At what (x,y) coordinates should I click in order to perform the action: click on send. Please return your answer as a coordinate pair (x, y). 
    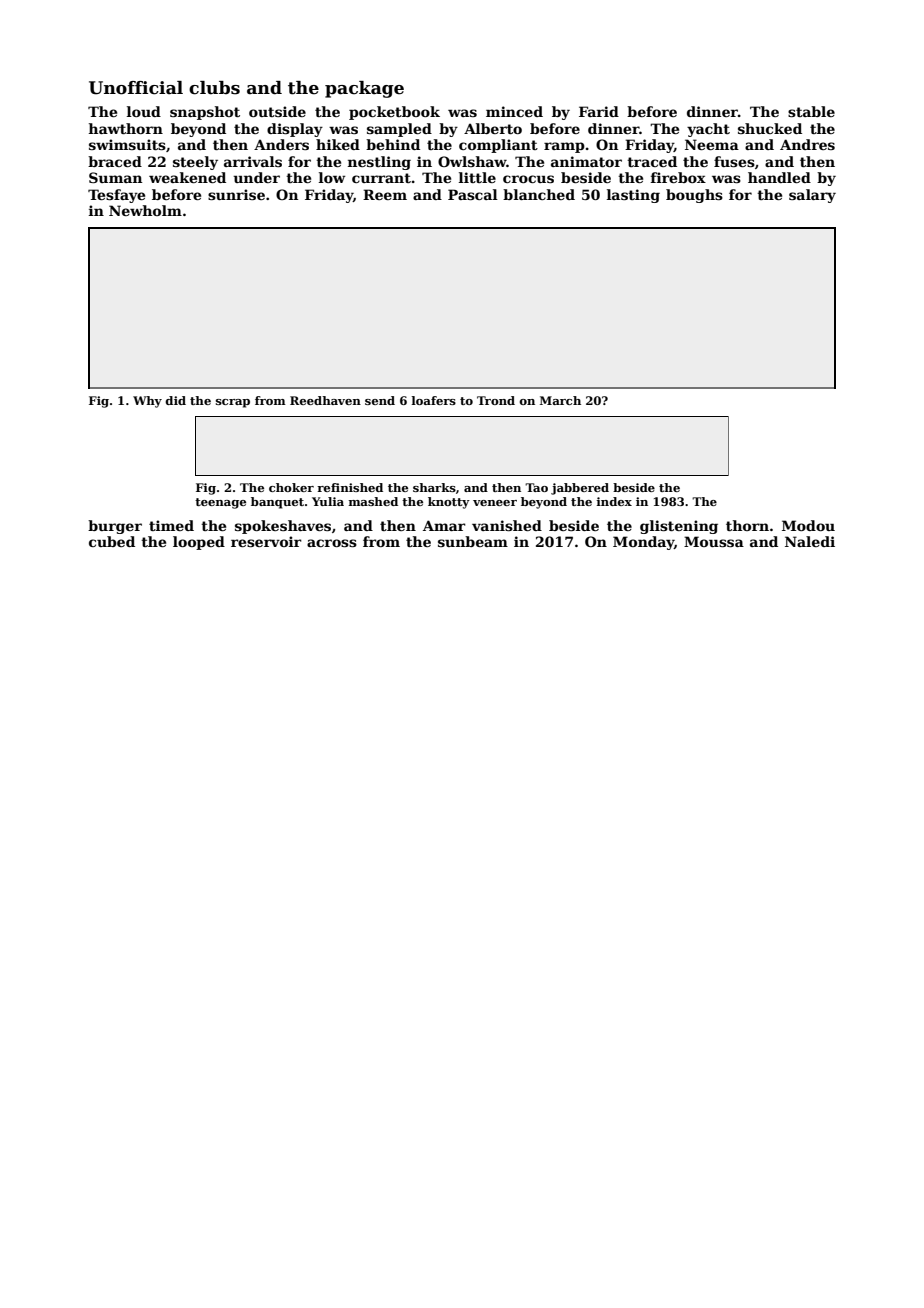
    Looking at the image, I should click on (380, 400).
